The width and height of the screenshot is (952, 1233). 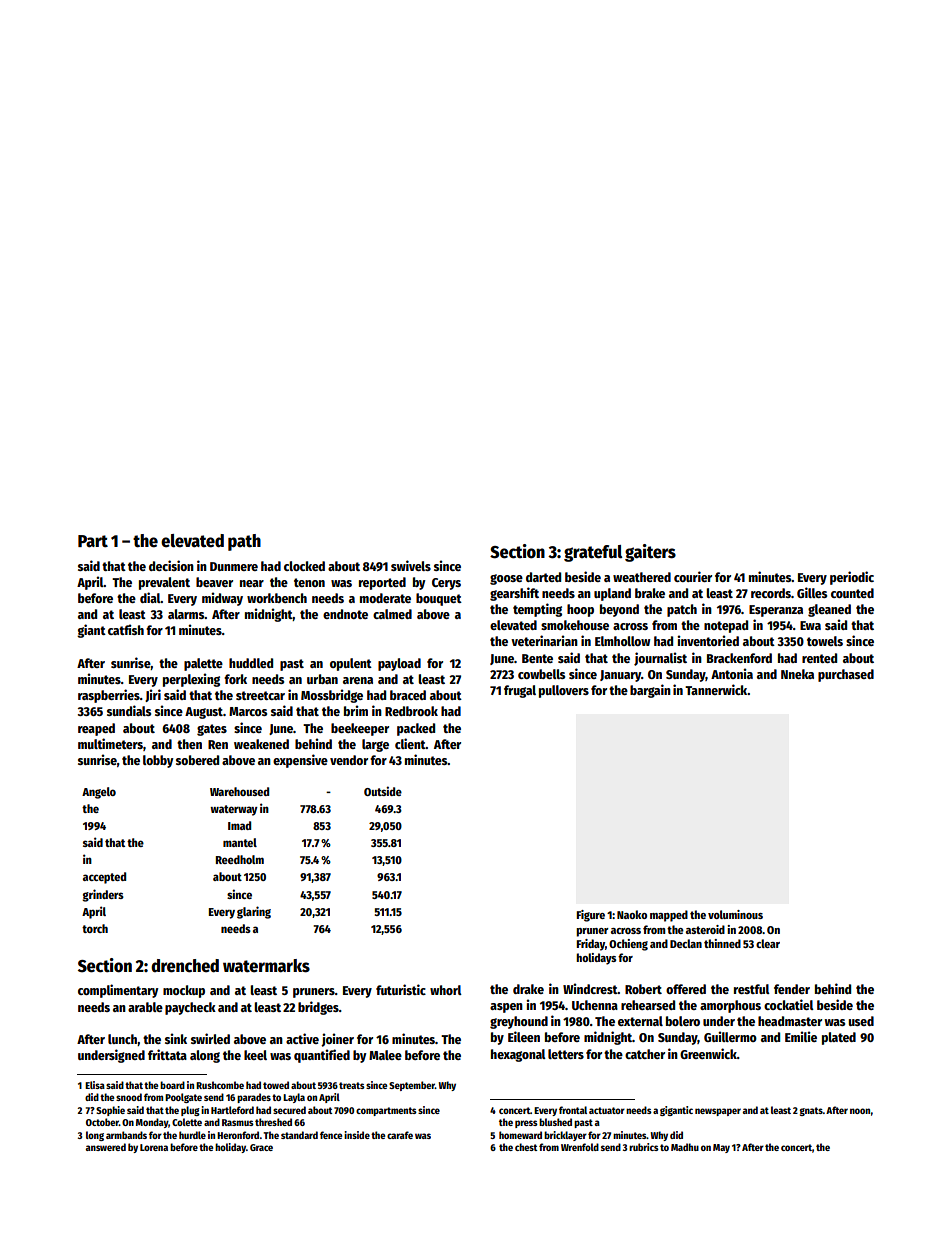 What do you see at coordinates (716, 689) in the screenshot?
I see `Tannerwick` at bounding box center [716, 689].
